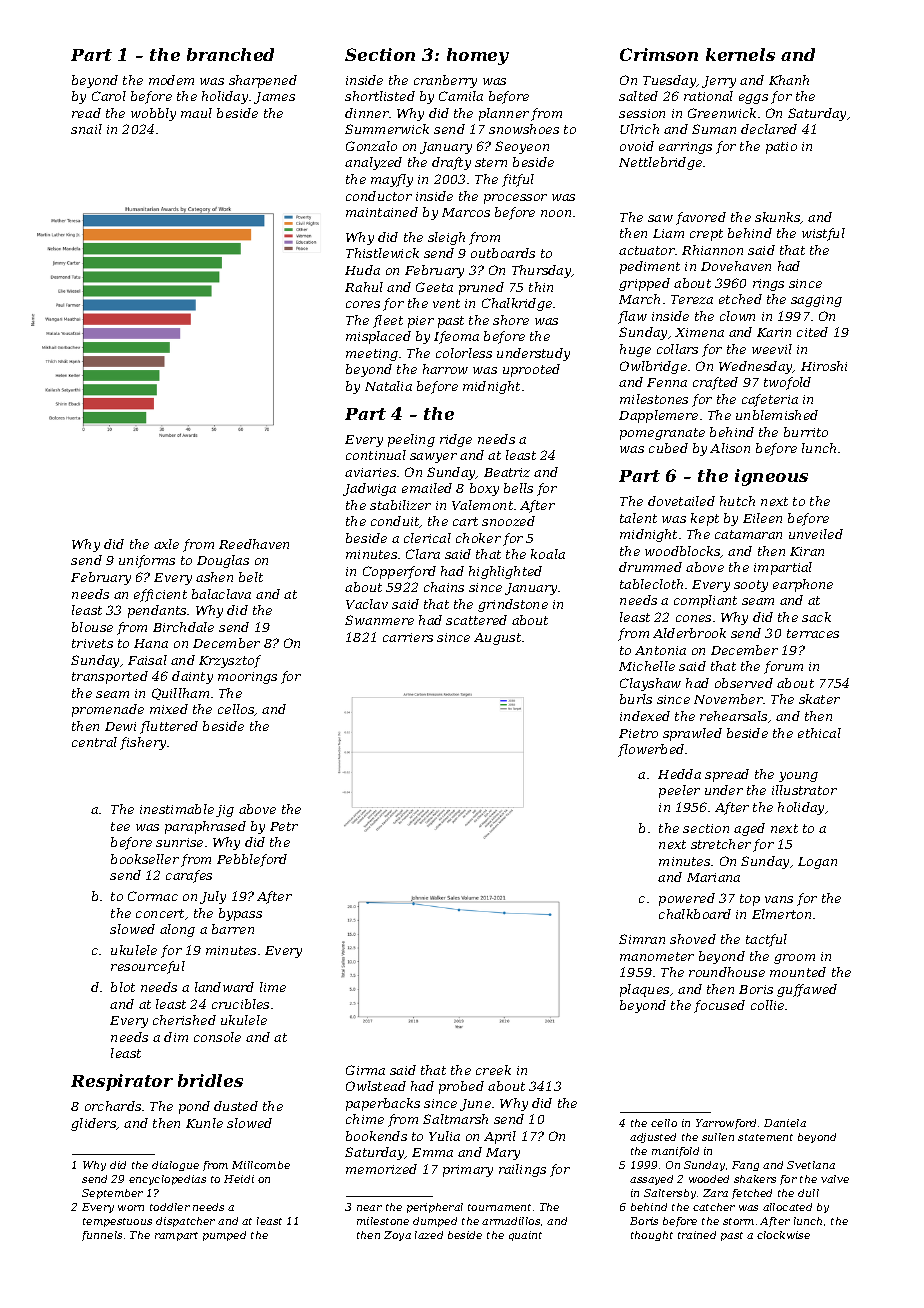 Image resolution: width=924 pixels, height=1308 pixels. Describe the element at coordinates (478, 56) in the image. I see `homey` at that location.
